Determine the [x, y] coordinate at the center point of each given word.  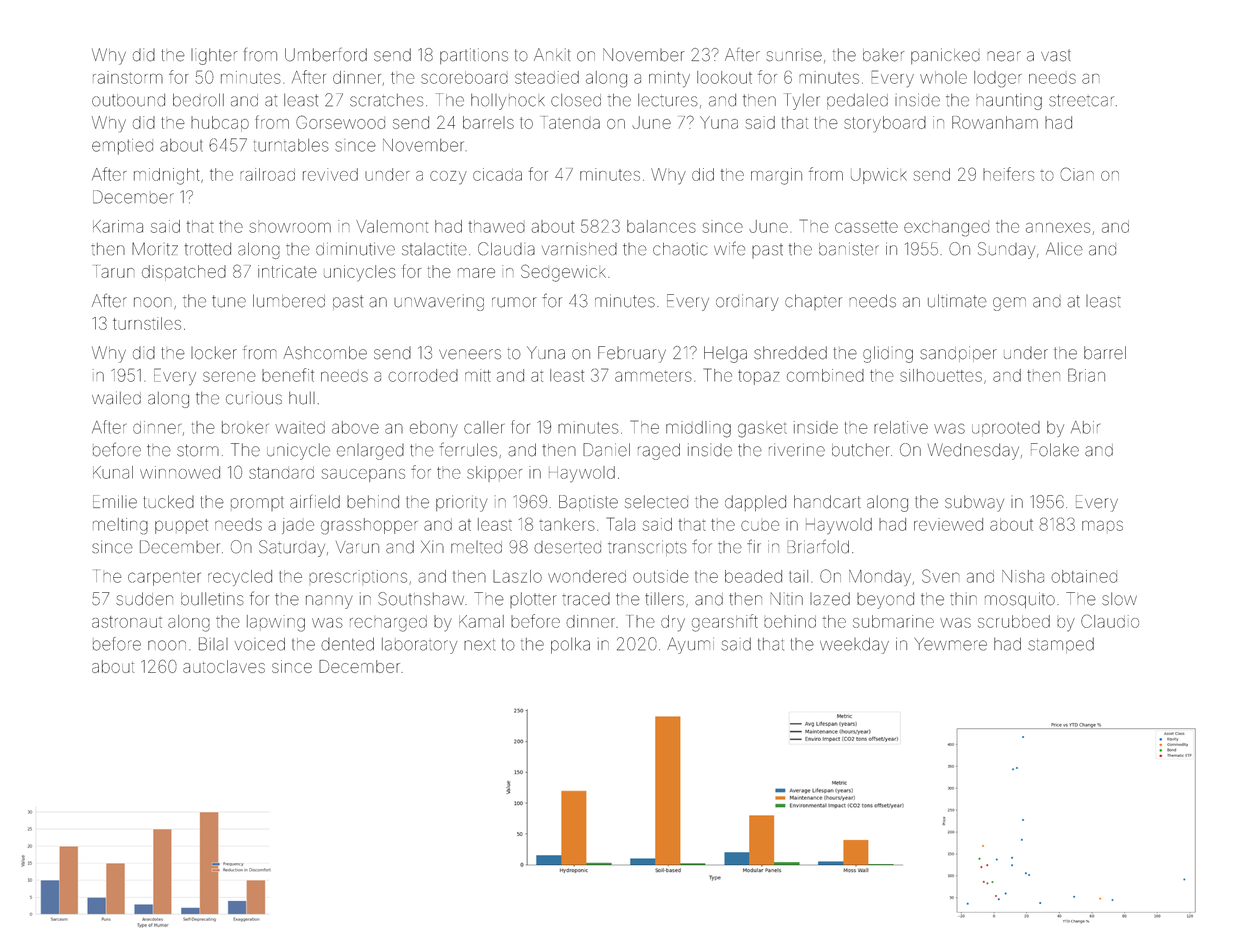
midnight [167, 176]
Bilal [213, 644]
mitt [478, 375]
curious [254, 399]
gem [1009, 304]
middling [698, 429]
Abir [1085, 427]
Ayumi [690, 645]
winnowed [180, 472]
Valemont [392, 226]
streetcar [1081, 100]
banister [849, 249]
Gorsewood [340, 122]
